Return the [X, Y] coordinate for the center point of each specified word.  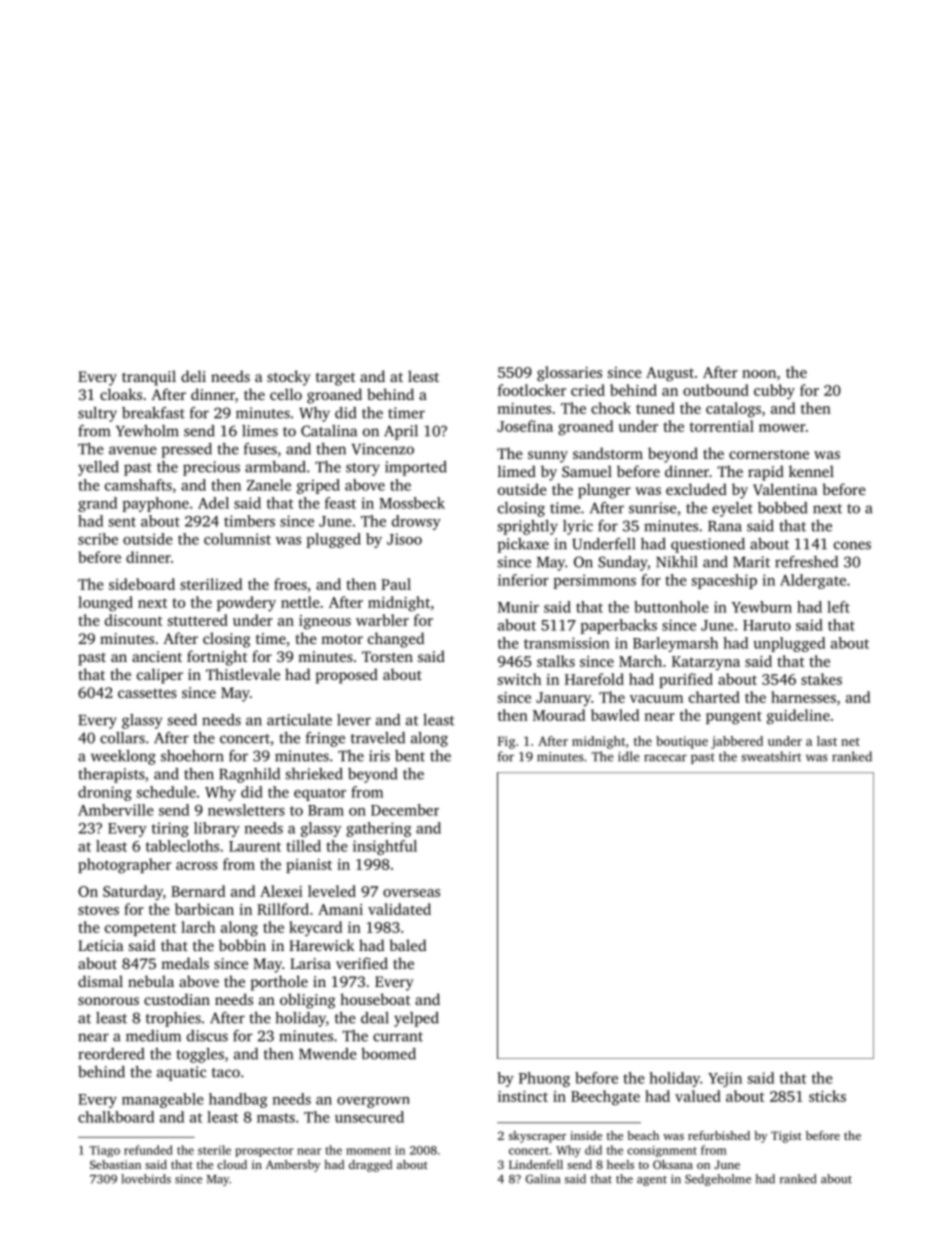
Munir [518, 607]
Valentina [785, 489]
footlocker [532, 390]
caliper [160, 676]
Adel [213, 503]
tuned [655, 408]
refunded [148, 1150]
